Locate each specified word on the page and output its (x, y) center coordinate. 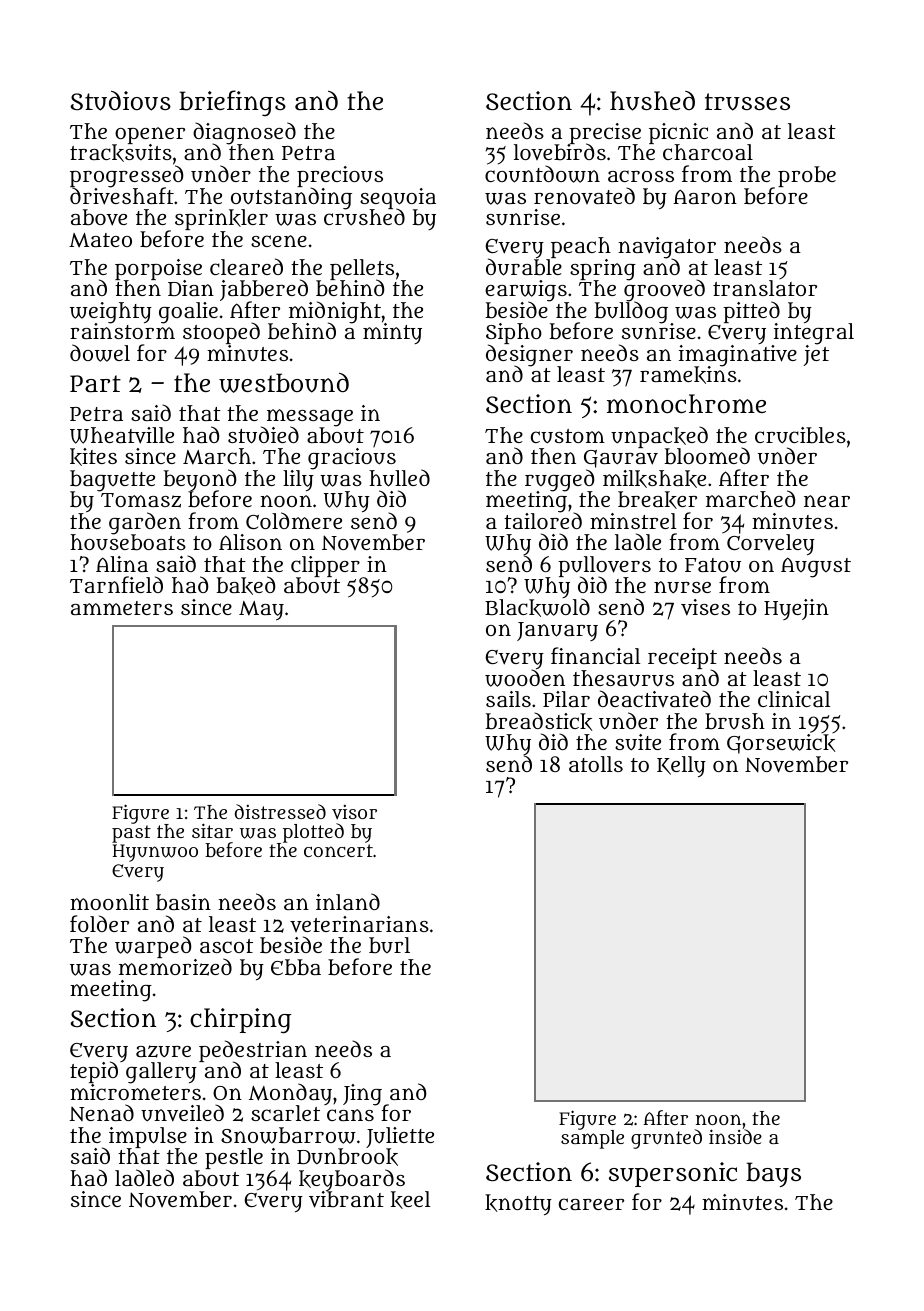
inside (735, 1137)
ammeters (122, 608)
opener (149, 136)
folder (99, 923)
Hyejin (796, 609)
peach (581, 247)
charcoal (708, 152)
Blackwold (537, 608)
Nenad (101, 1112)
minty (392, 333)
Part (95, 384)
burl (389, 945)
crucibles (800, 435)
